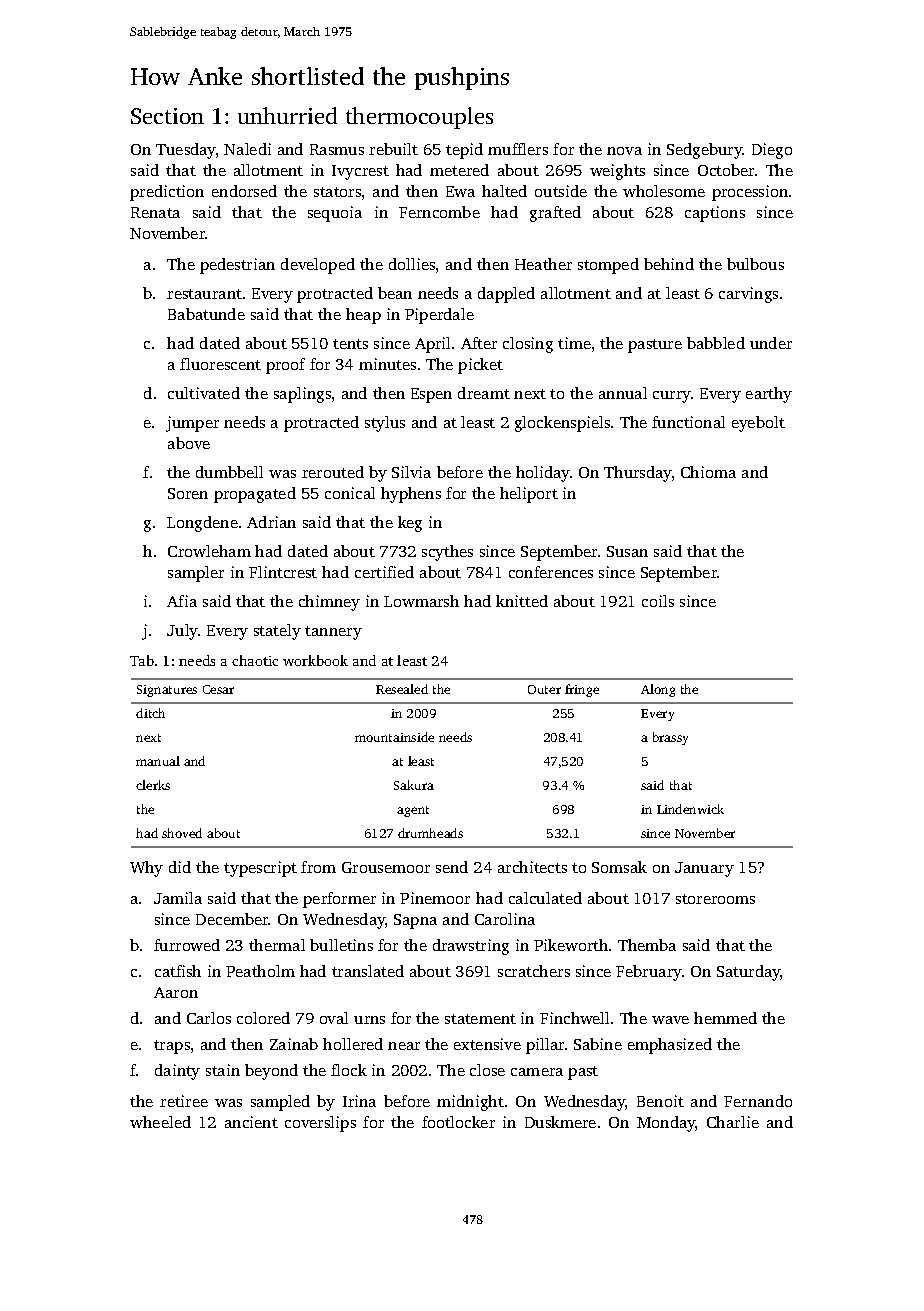 This page has height=1311, width=924. Describe the element at coordinates (419, 118) in the page. I see `thermocouples` at that location.
